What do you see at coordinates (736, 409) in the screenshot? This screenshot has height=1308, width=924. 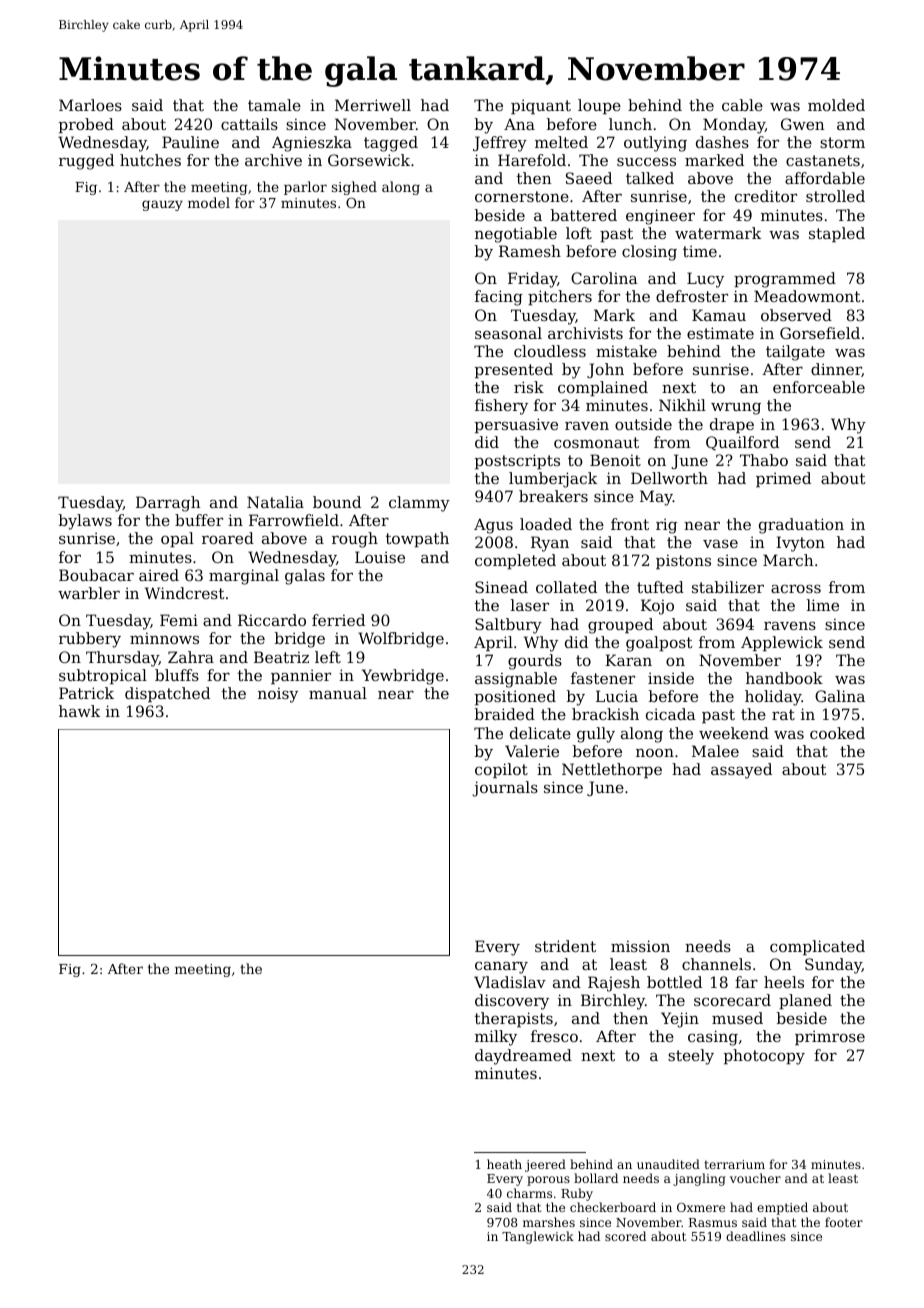 I see `wrung` at bounding box center [736, 409].
